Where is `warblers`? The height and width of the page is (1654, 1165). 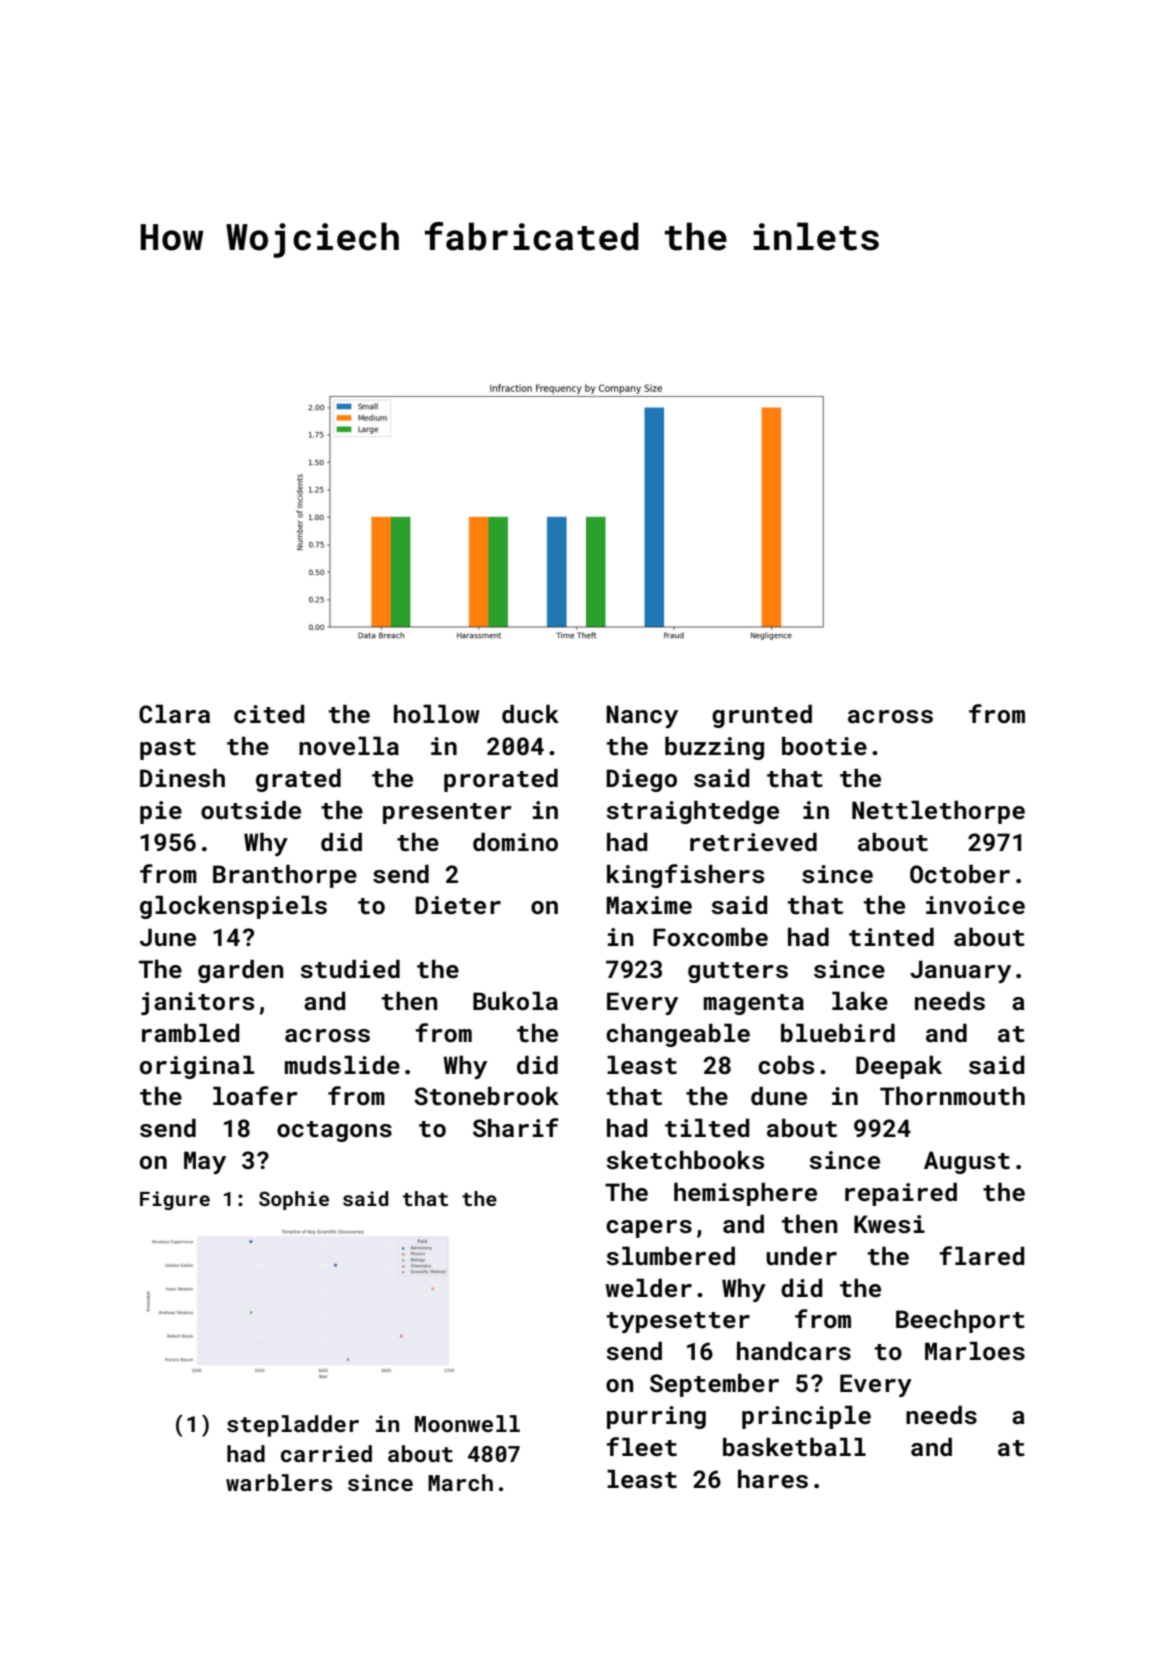
warblers is located at coordinates (279, 1482).
